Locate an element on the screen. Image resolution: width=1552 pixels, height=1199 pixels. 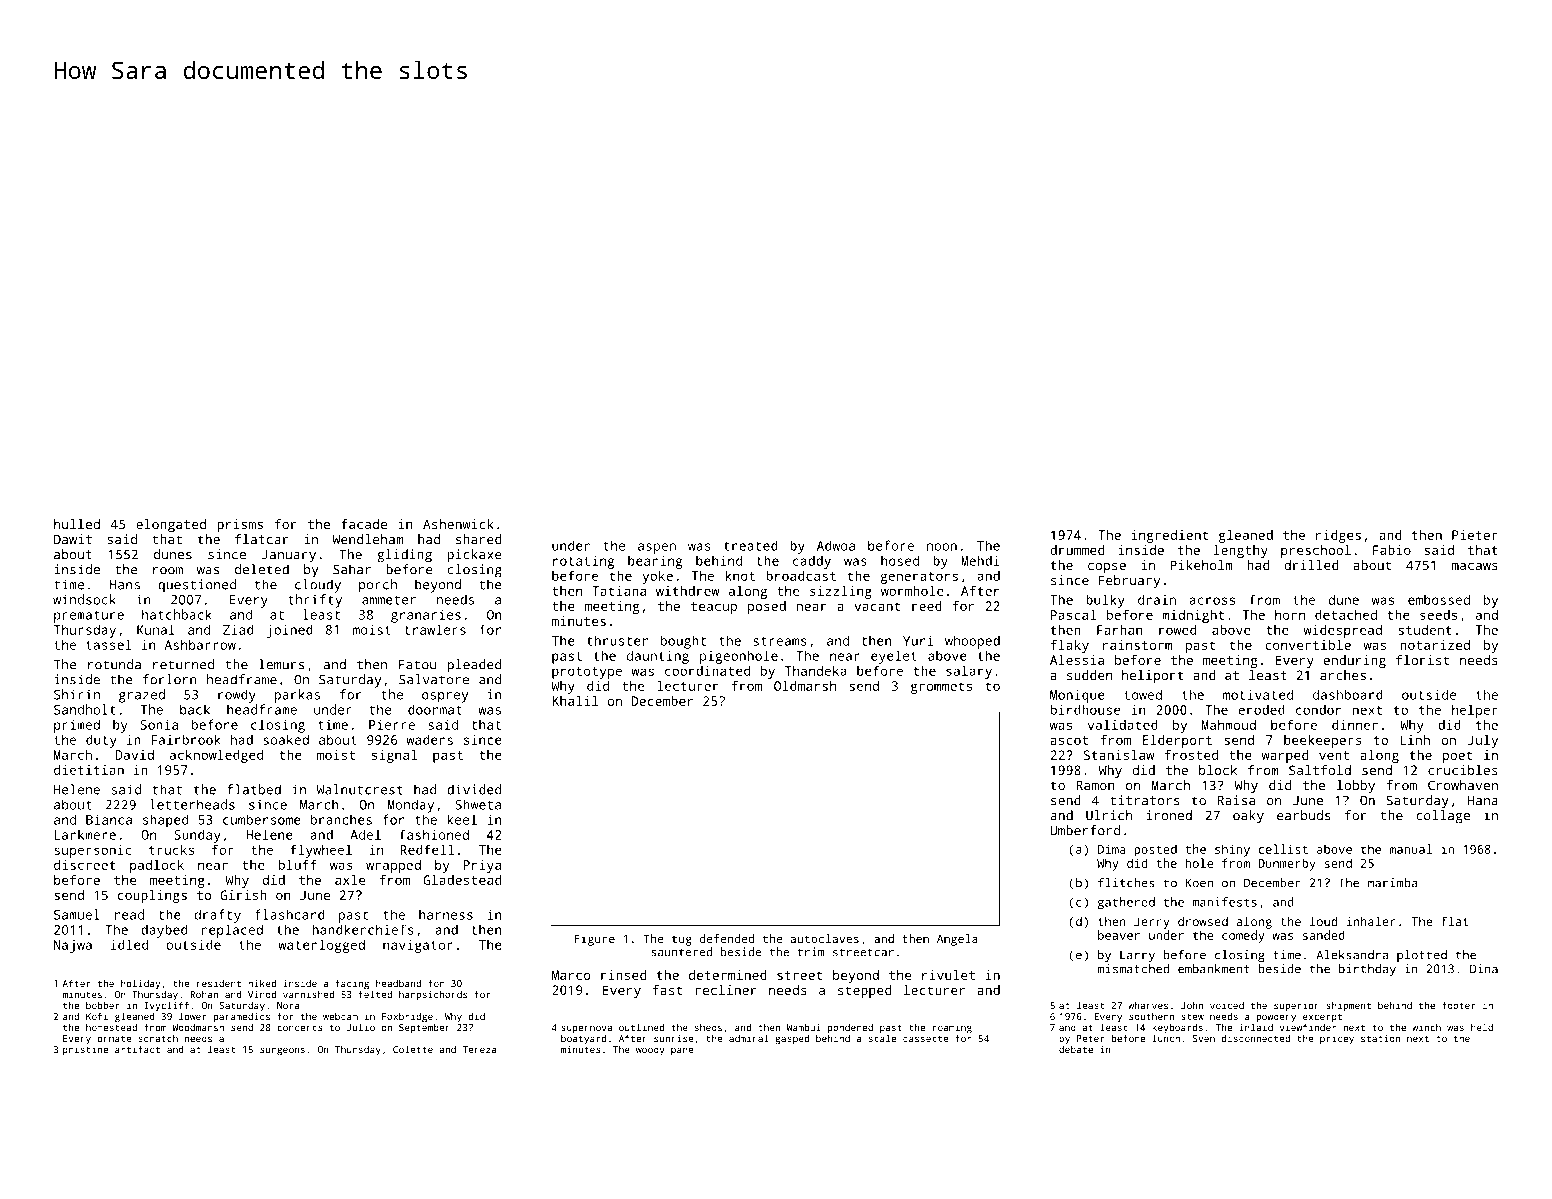
treated is located at coordinates (751, 545).
